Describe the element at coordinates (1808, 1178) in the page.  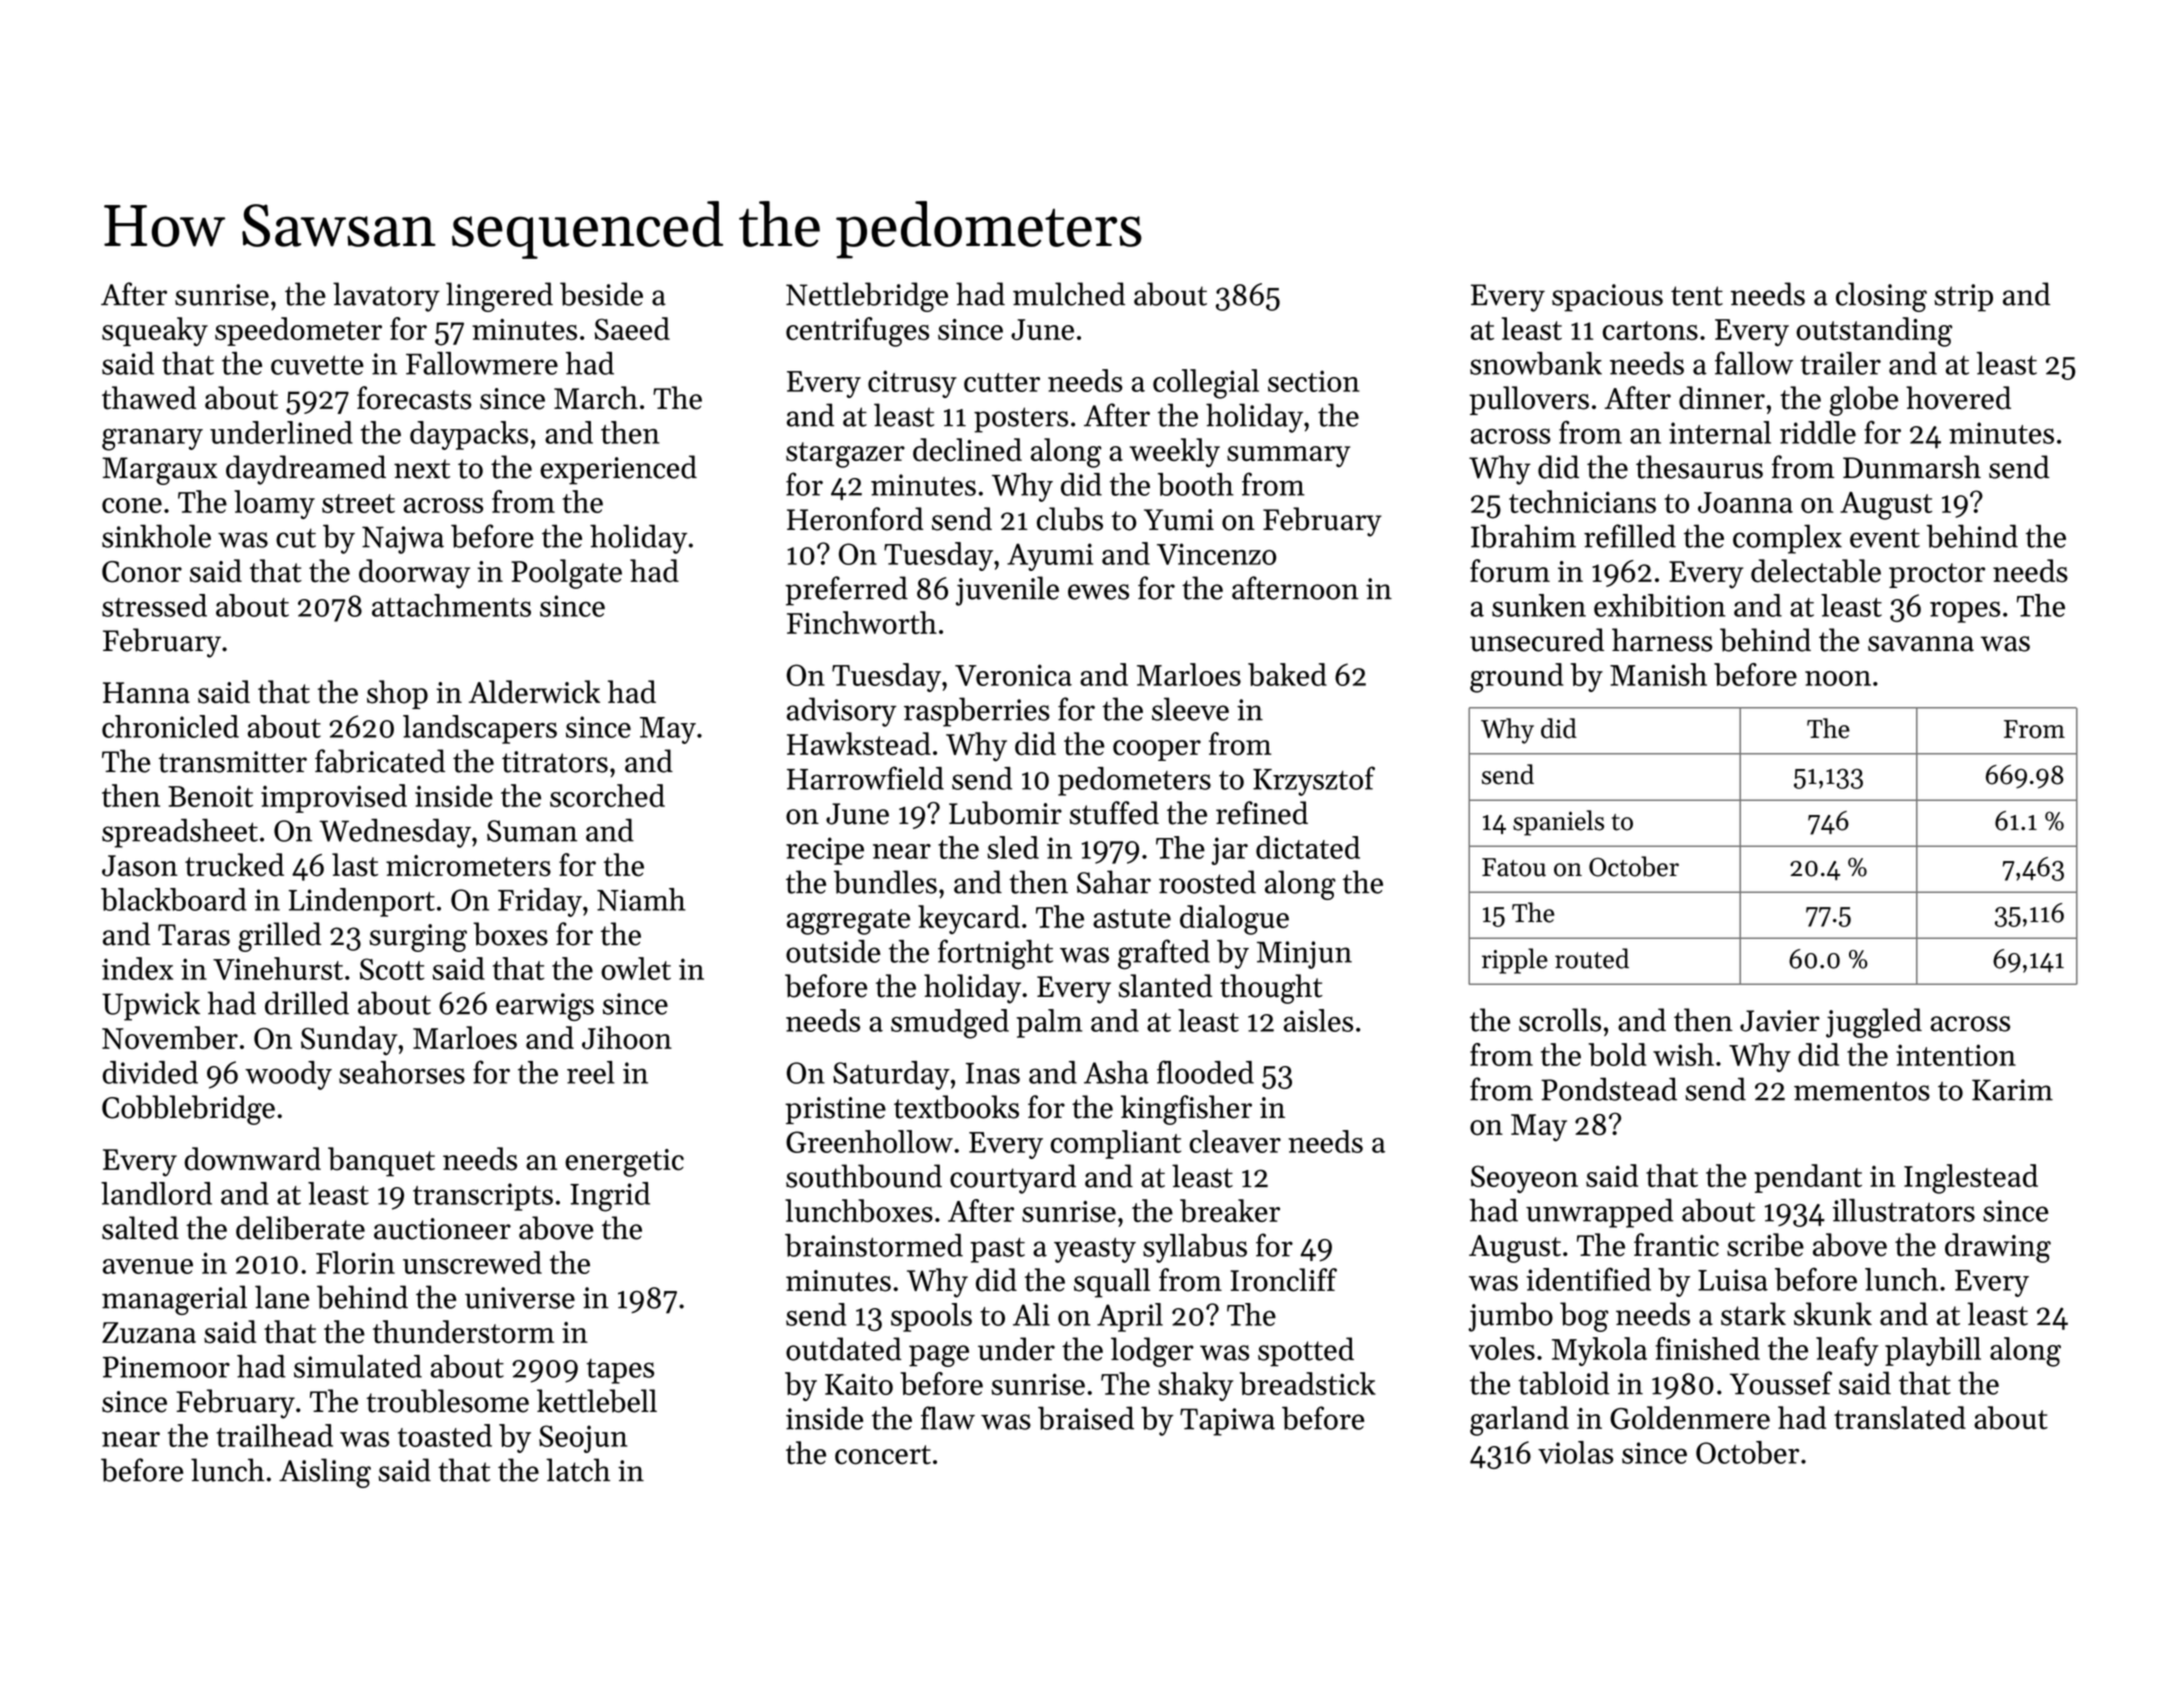
I see `pendant` at that location.
